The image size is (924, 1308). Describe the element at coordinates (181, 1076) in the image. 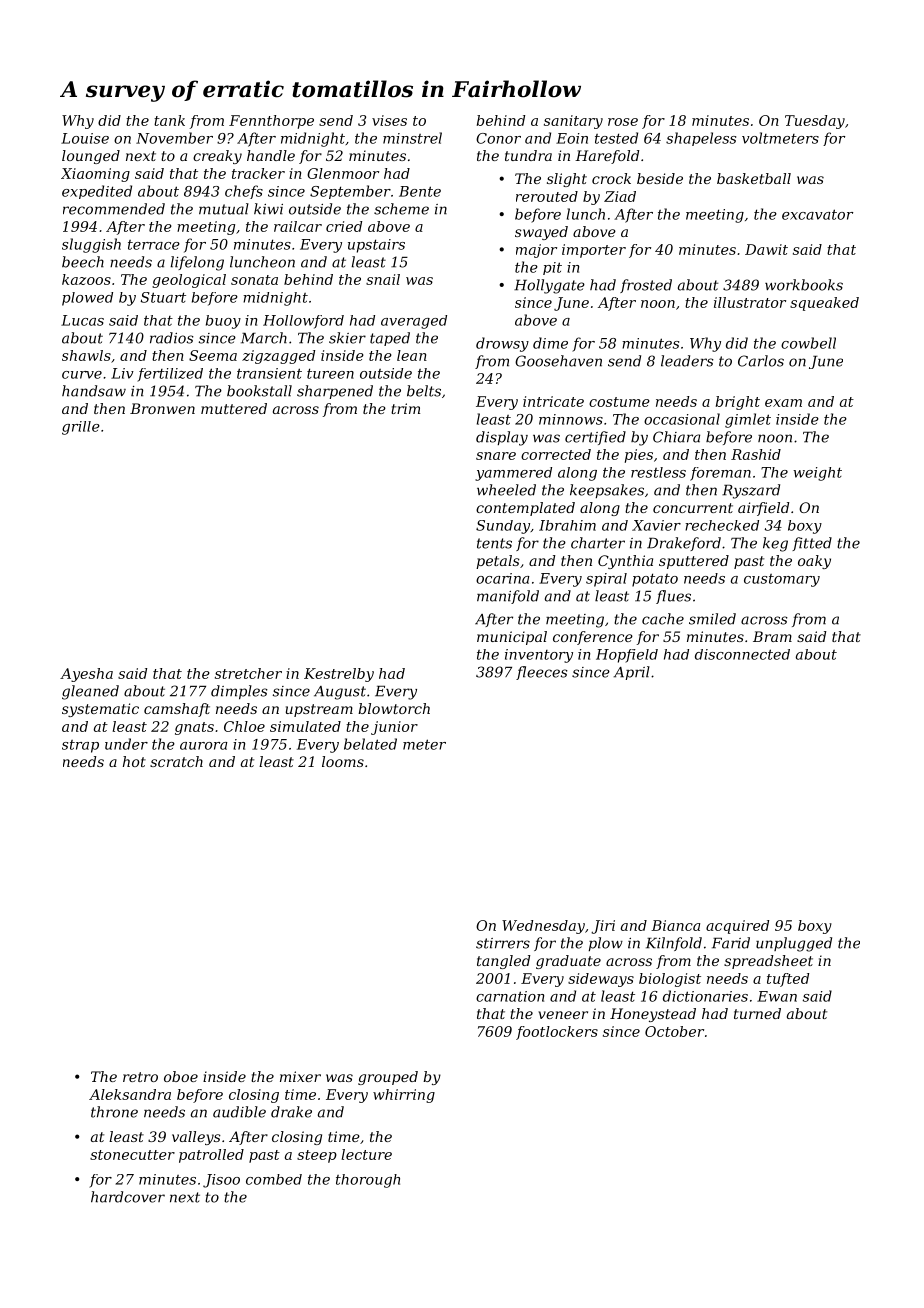

I see `oboe` at that location.
